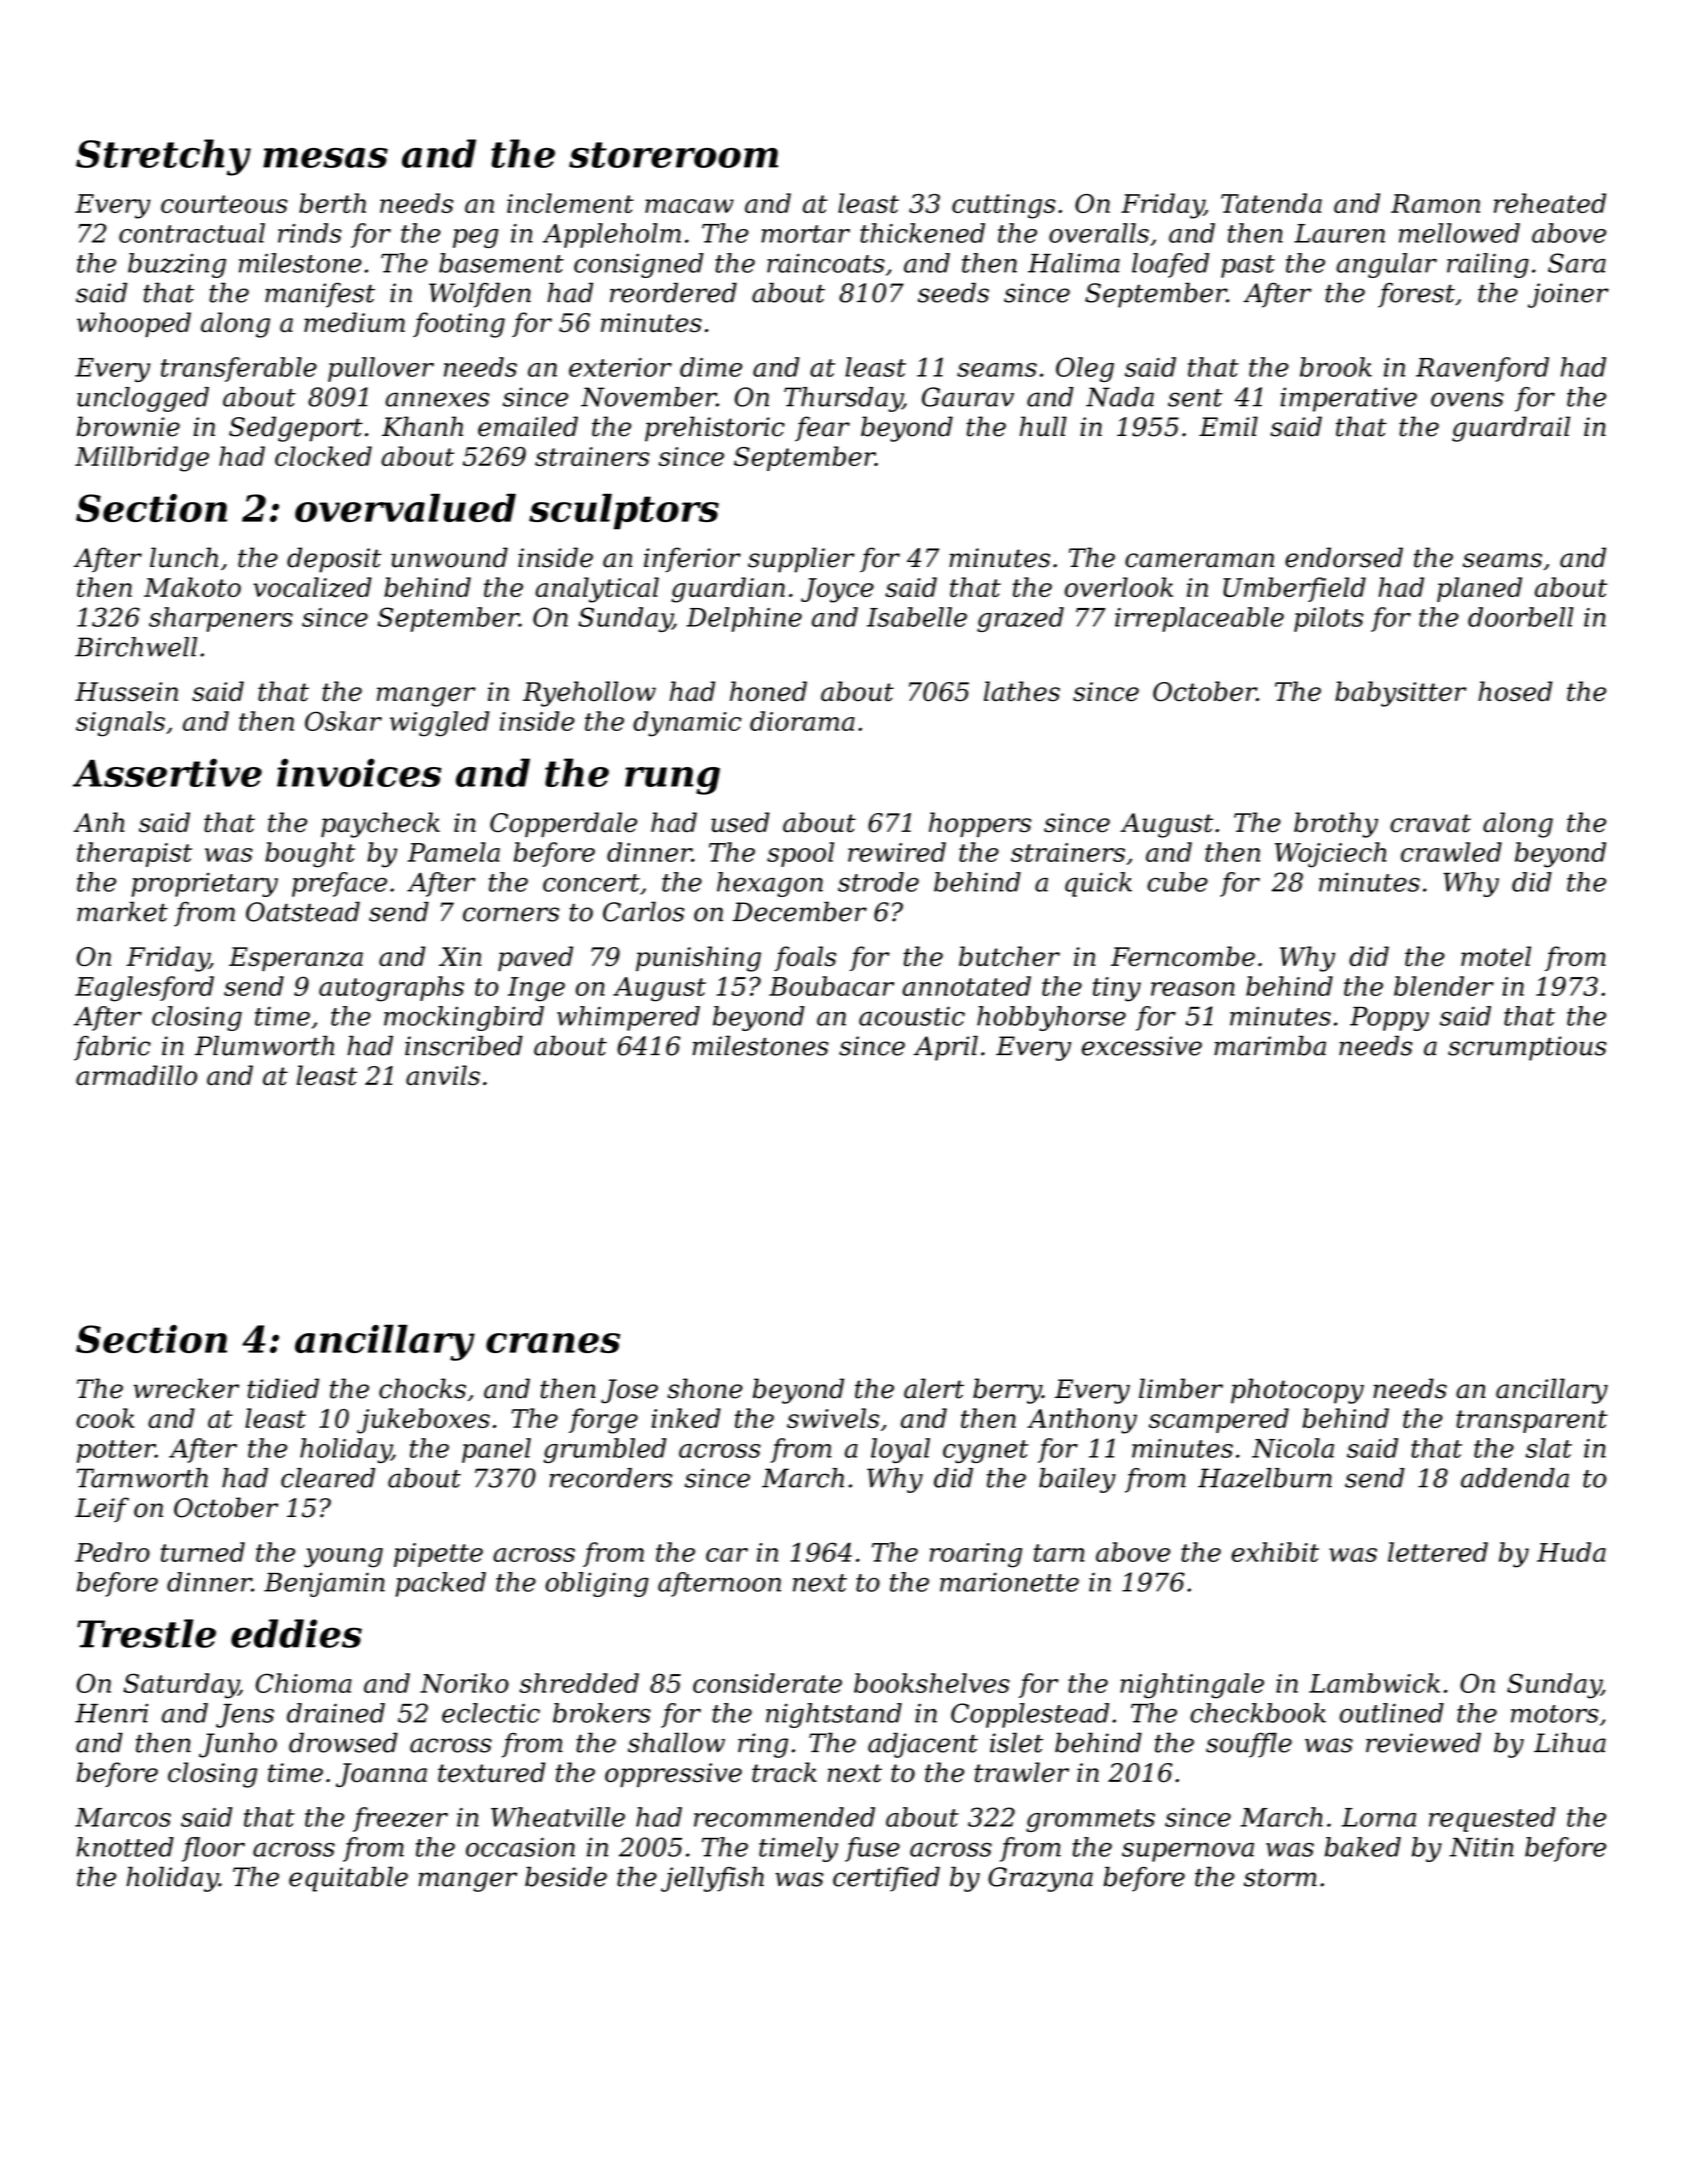  Describe the element at coordinates (1270, 1045) in the screenshot. I see `marimba` at that location.
